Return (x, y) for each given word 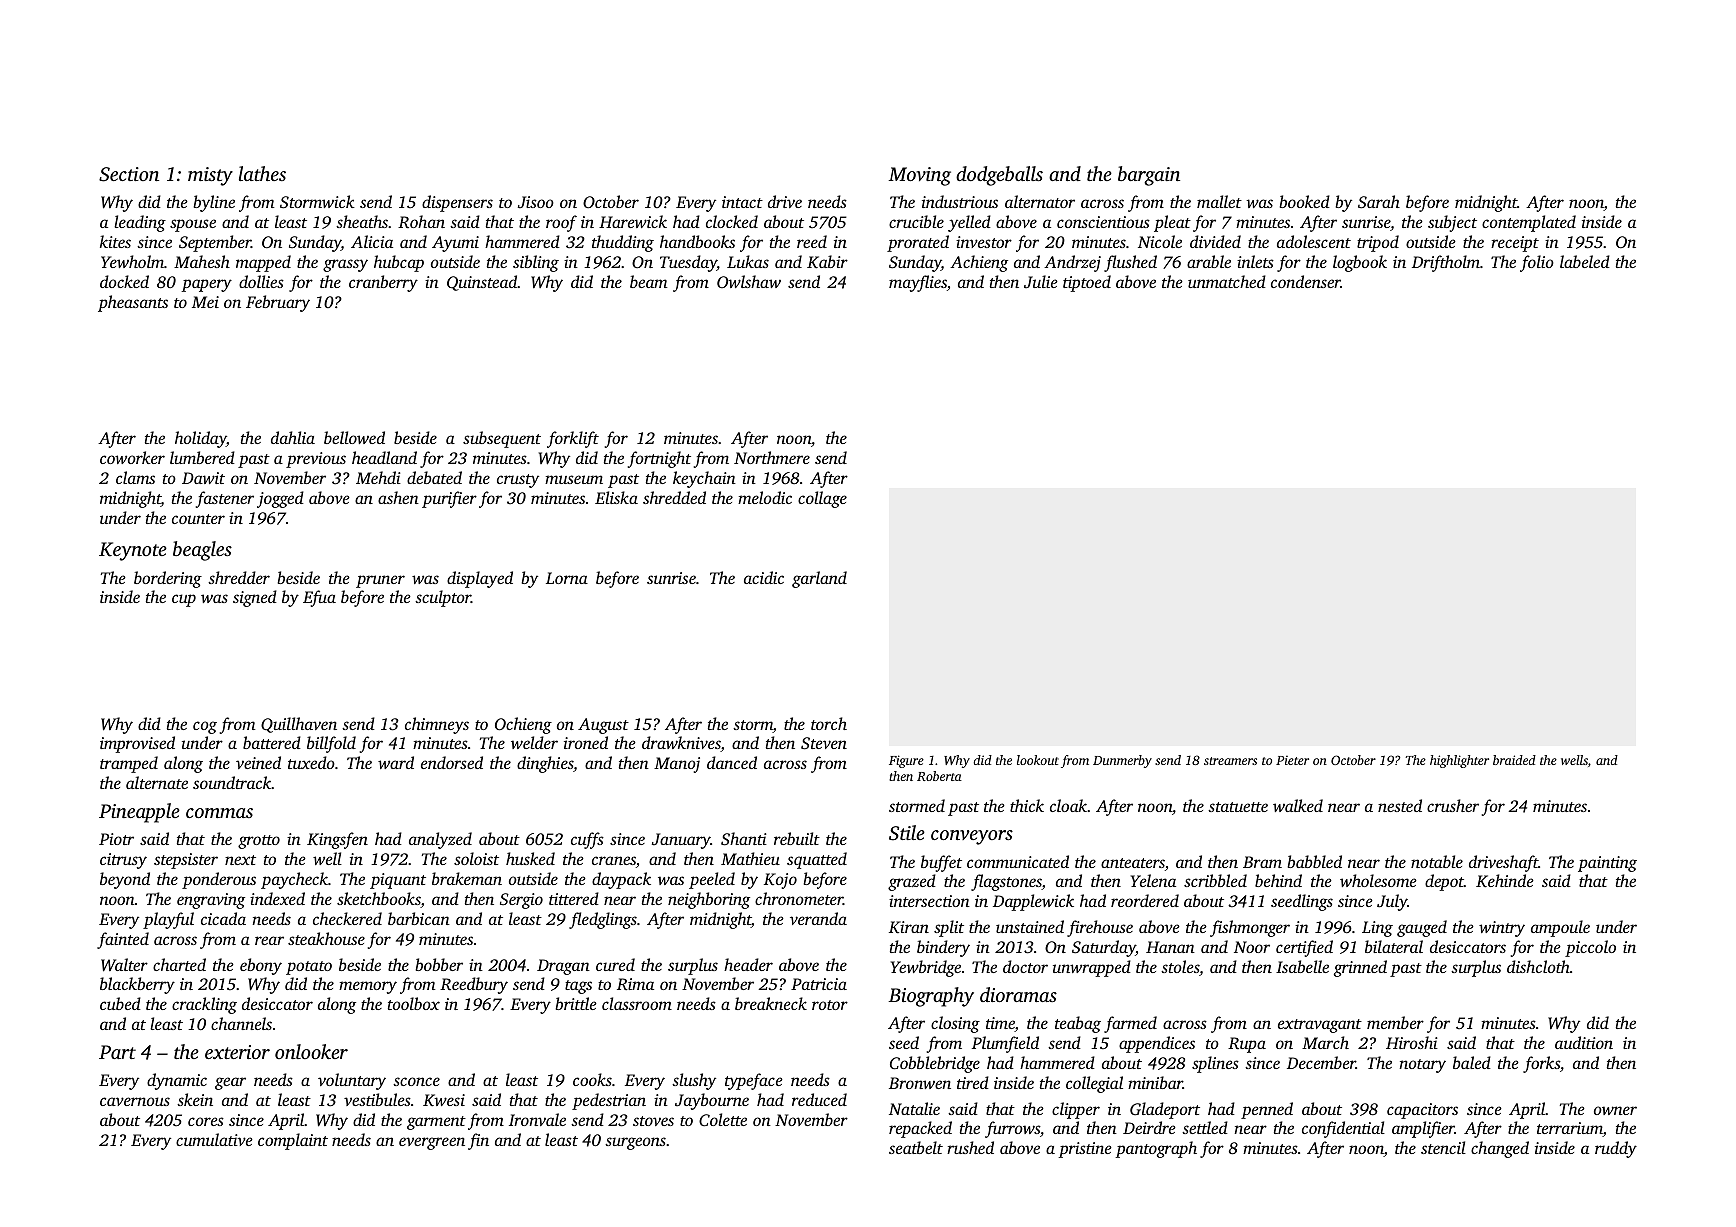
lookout (1038, 760)
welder (534, 742)
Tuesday (688, 263)
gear (230, 1083)
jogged (280, 499)
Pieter (1292, 760)
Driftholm (1446, 263)
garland (819, 579)
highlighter (1459, 761)
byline (214, 203)
